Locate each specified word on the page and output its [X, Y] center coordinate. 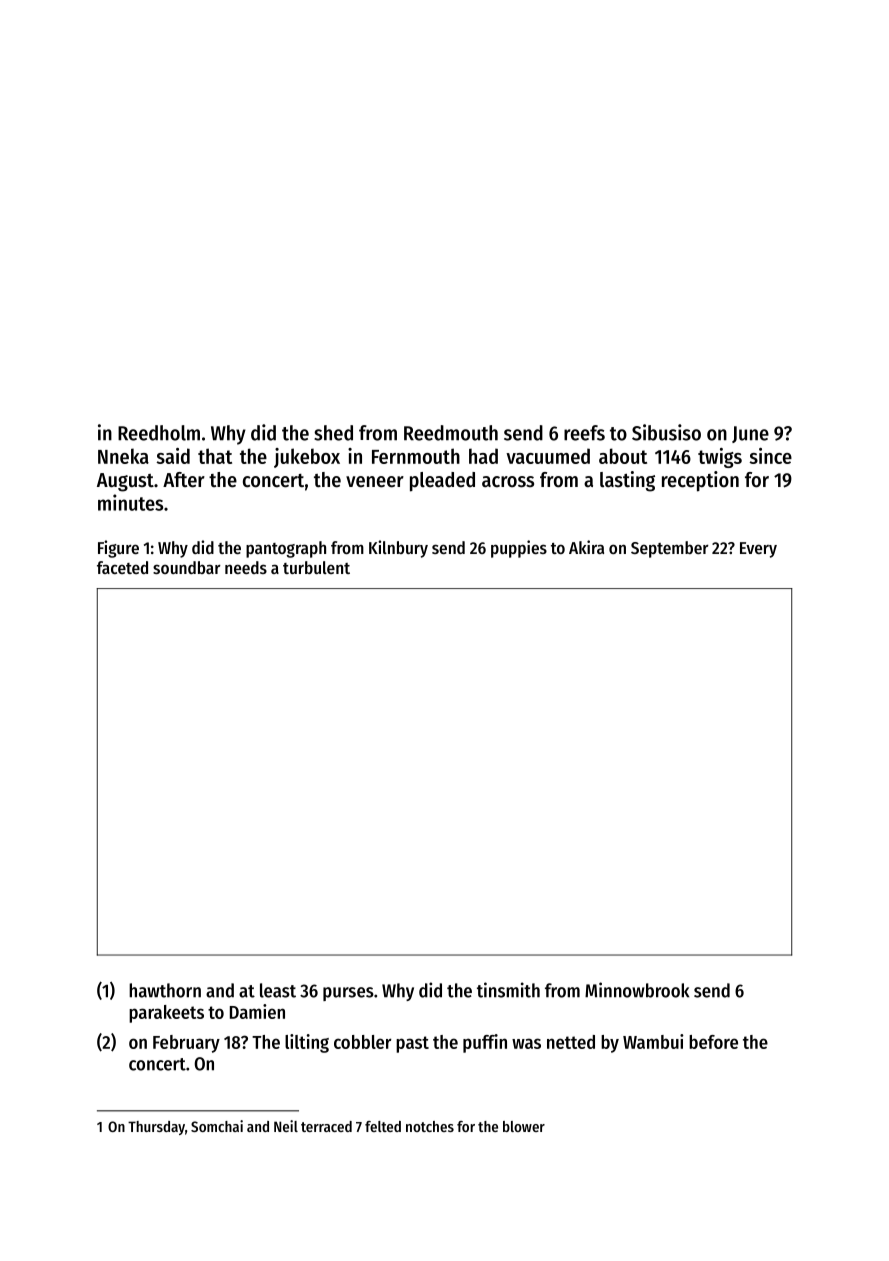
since [770, 456]
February [186, 1044]
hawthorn [165, 990]
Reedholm [159, 433]
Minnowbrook [637, 990]
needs [246, 567]
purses [348, 994]
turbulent [316, 567]
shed [333, 433]
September [670, 549]
